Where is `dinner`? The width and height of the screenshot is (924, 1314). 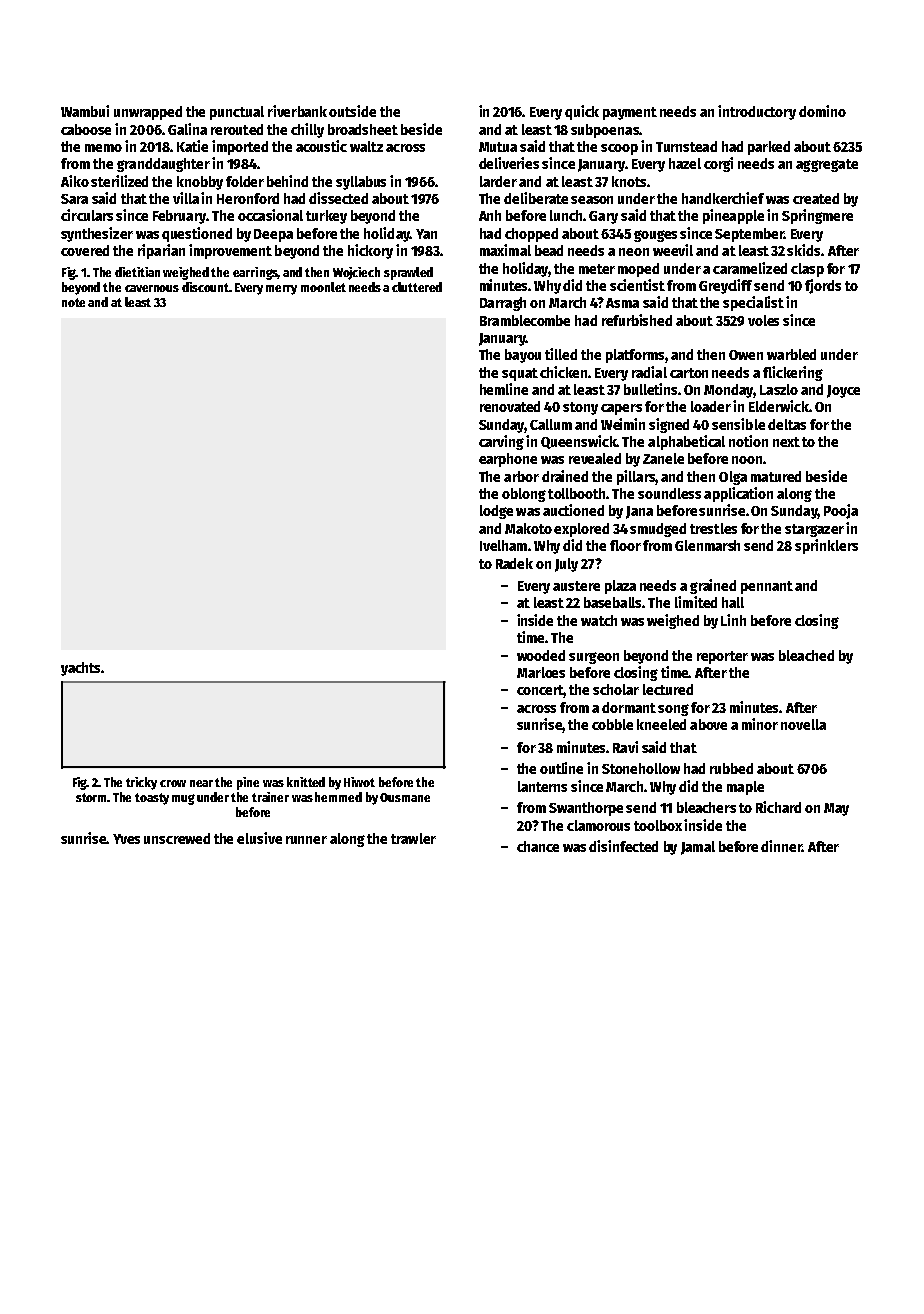 dinner is located at coordinates (781, 846).
